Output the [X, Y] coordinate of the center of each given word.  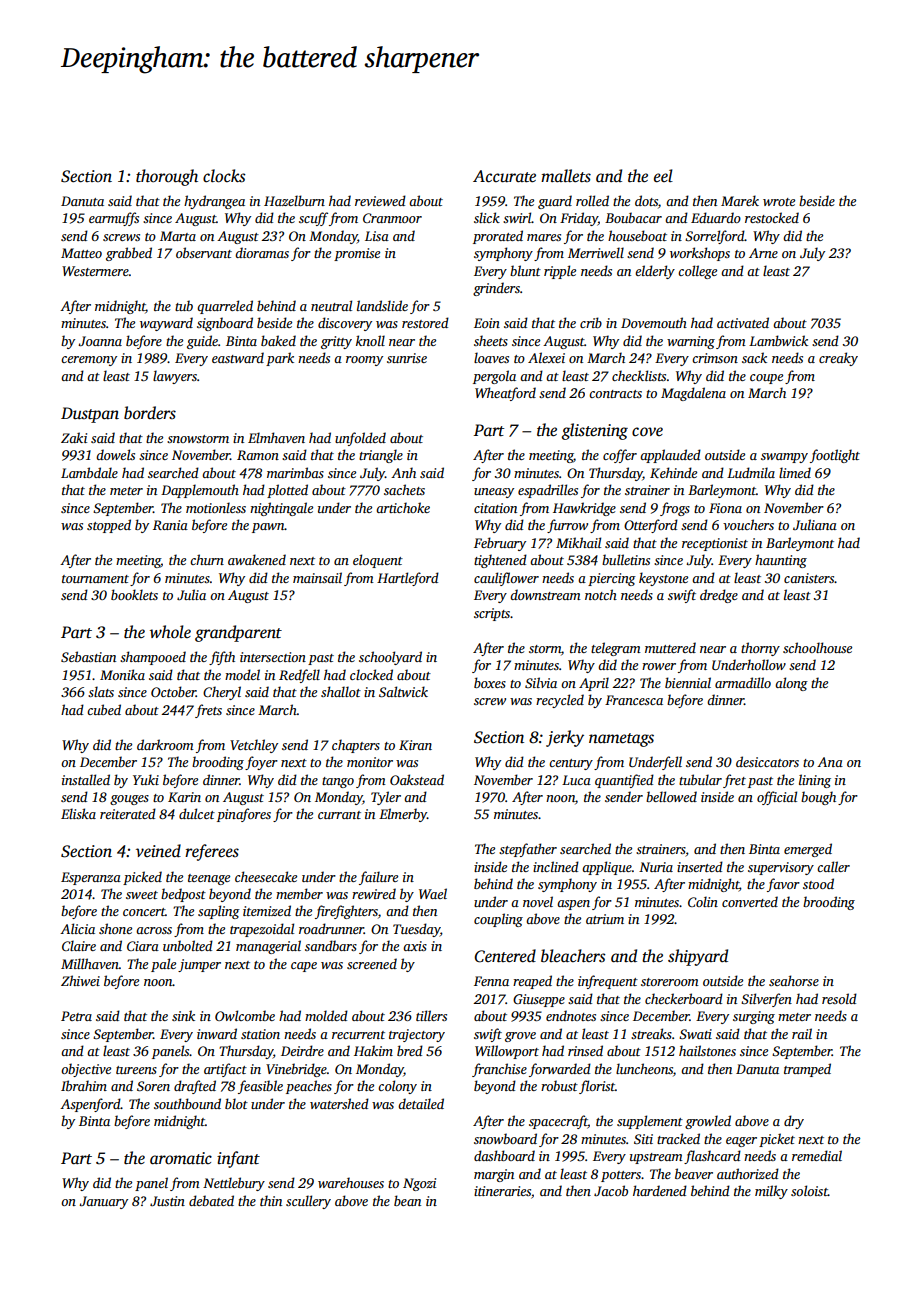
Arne [763, 253]
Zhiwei [80, 980]
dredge [719, 596]
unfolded [360, 439]
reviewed [380, 200]
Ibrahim [84, 1085]
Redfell [299, 676]
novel [538, 901]
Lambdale [89, 472]
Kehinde [673, 472]
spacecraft [558, 1122]
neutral [331, 305]
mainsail [317, 577]
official [777, 798]
